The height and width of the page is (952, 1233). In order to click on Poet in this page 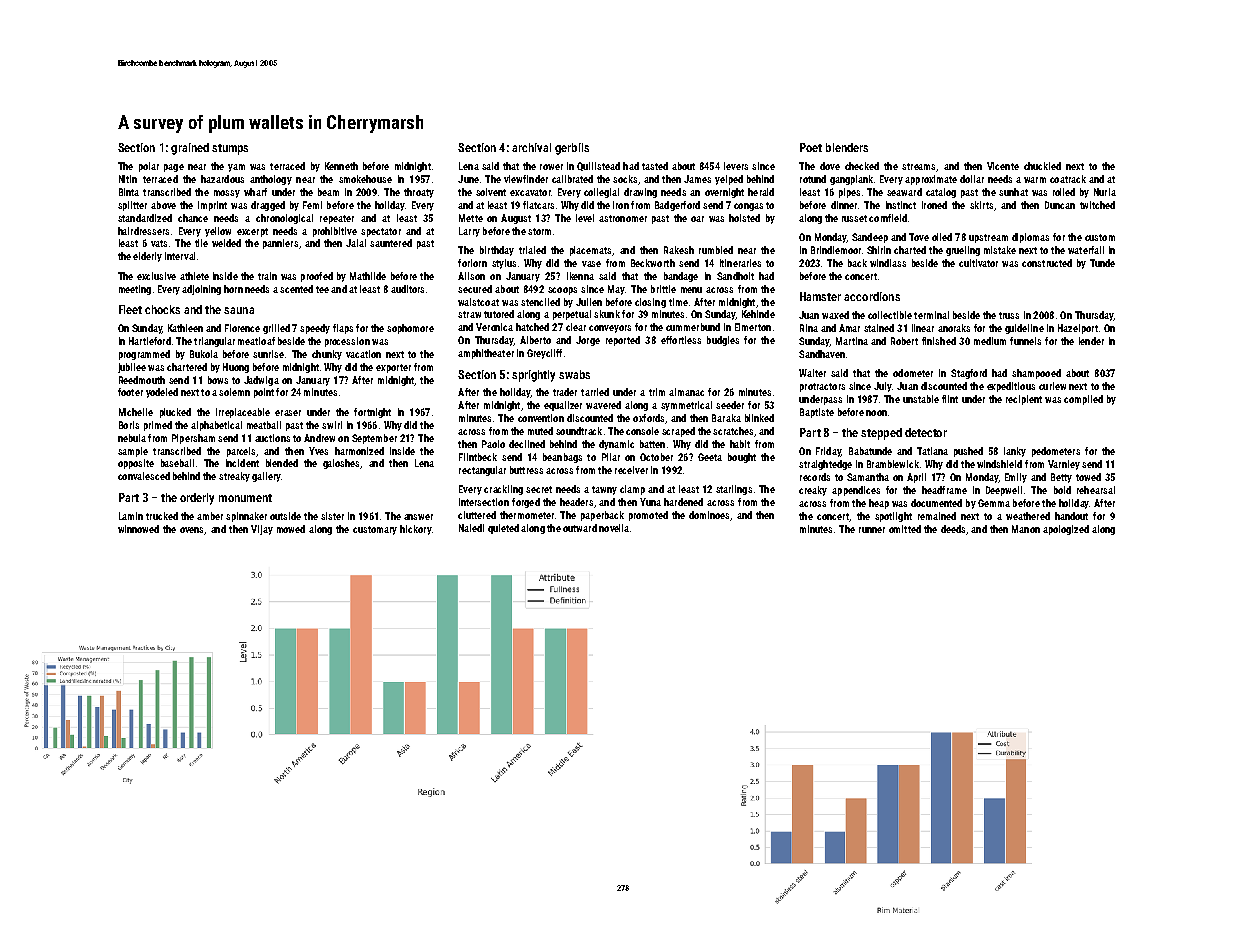, I will do `click(811, 147)`.
